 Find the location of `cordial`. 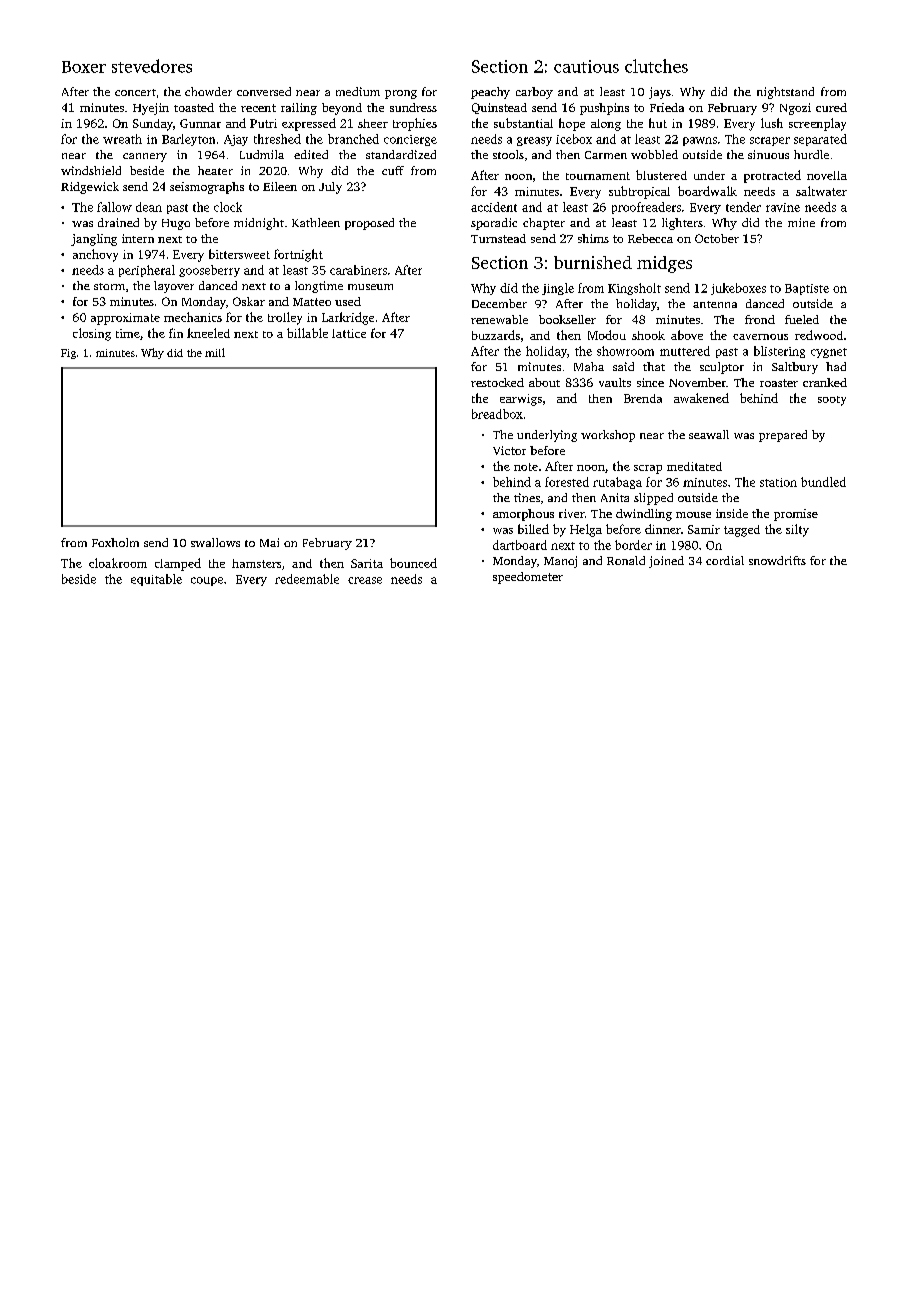

cordial is located at coordinates (725, 560).
